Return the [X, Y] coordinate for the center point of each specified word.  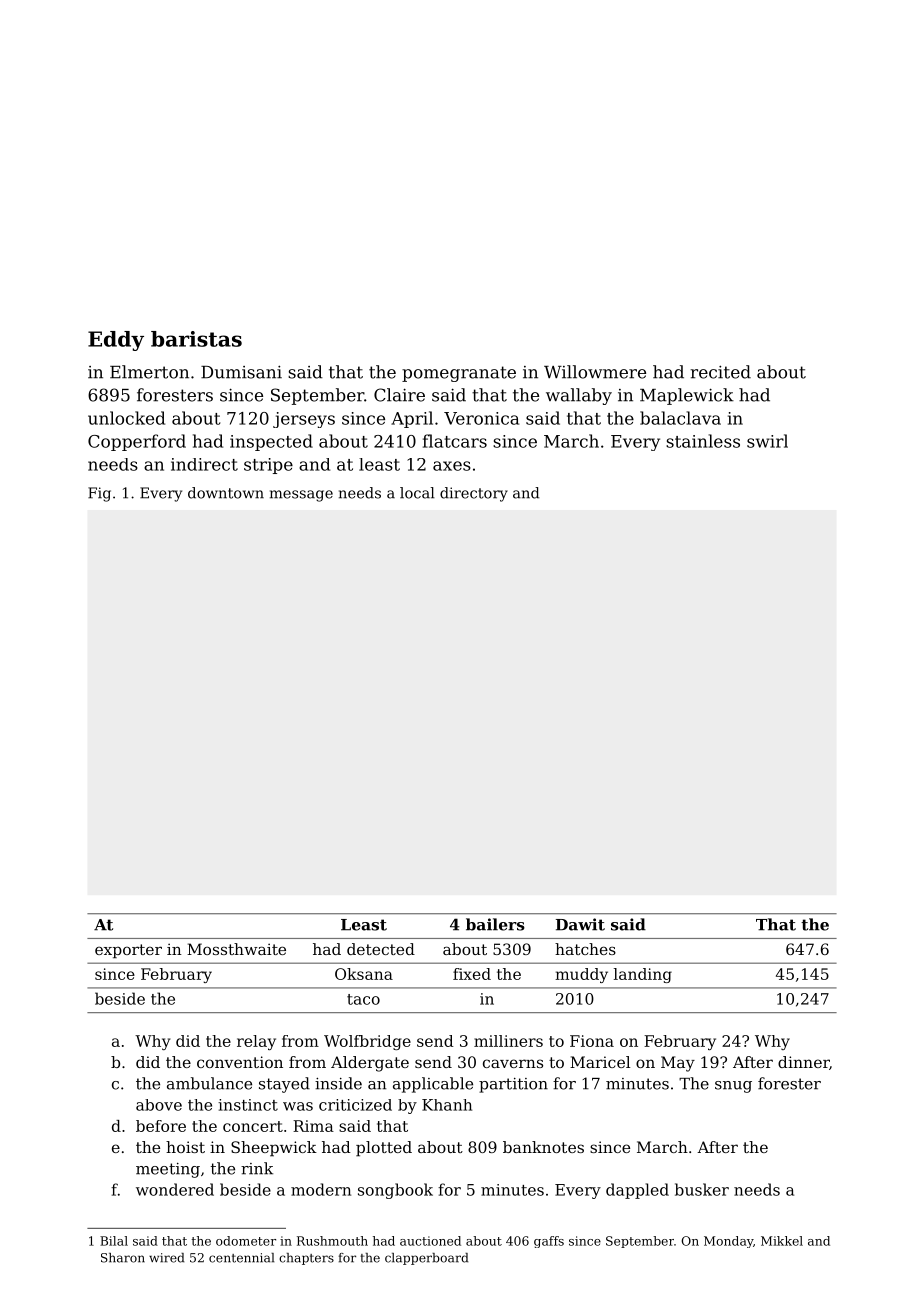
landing [643, 975]
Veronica [481, 418]
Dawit [580, 924]
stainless [703, 441]
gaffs [549, 1242]
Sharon [123, 1258]
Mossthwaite [236, 949]
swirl [767, 441]
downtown [226, 493]
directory [474, 494]
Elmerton [149, 372]
